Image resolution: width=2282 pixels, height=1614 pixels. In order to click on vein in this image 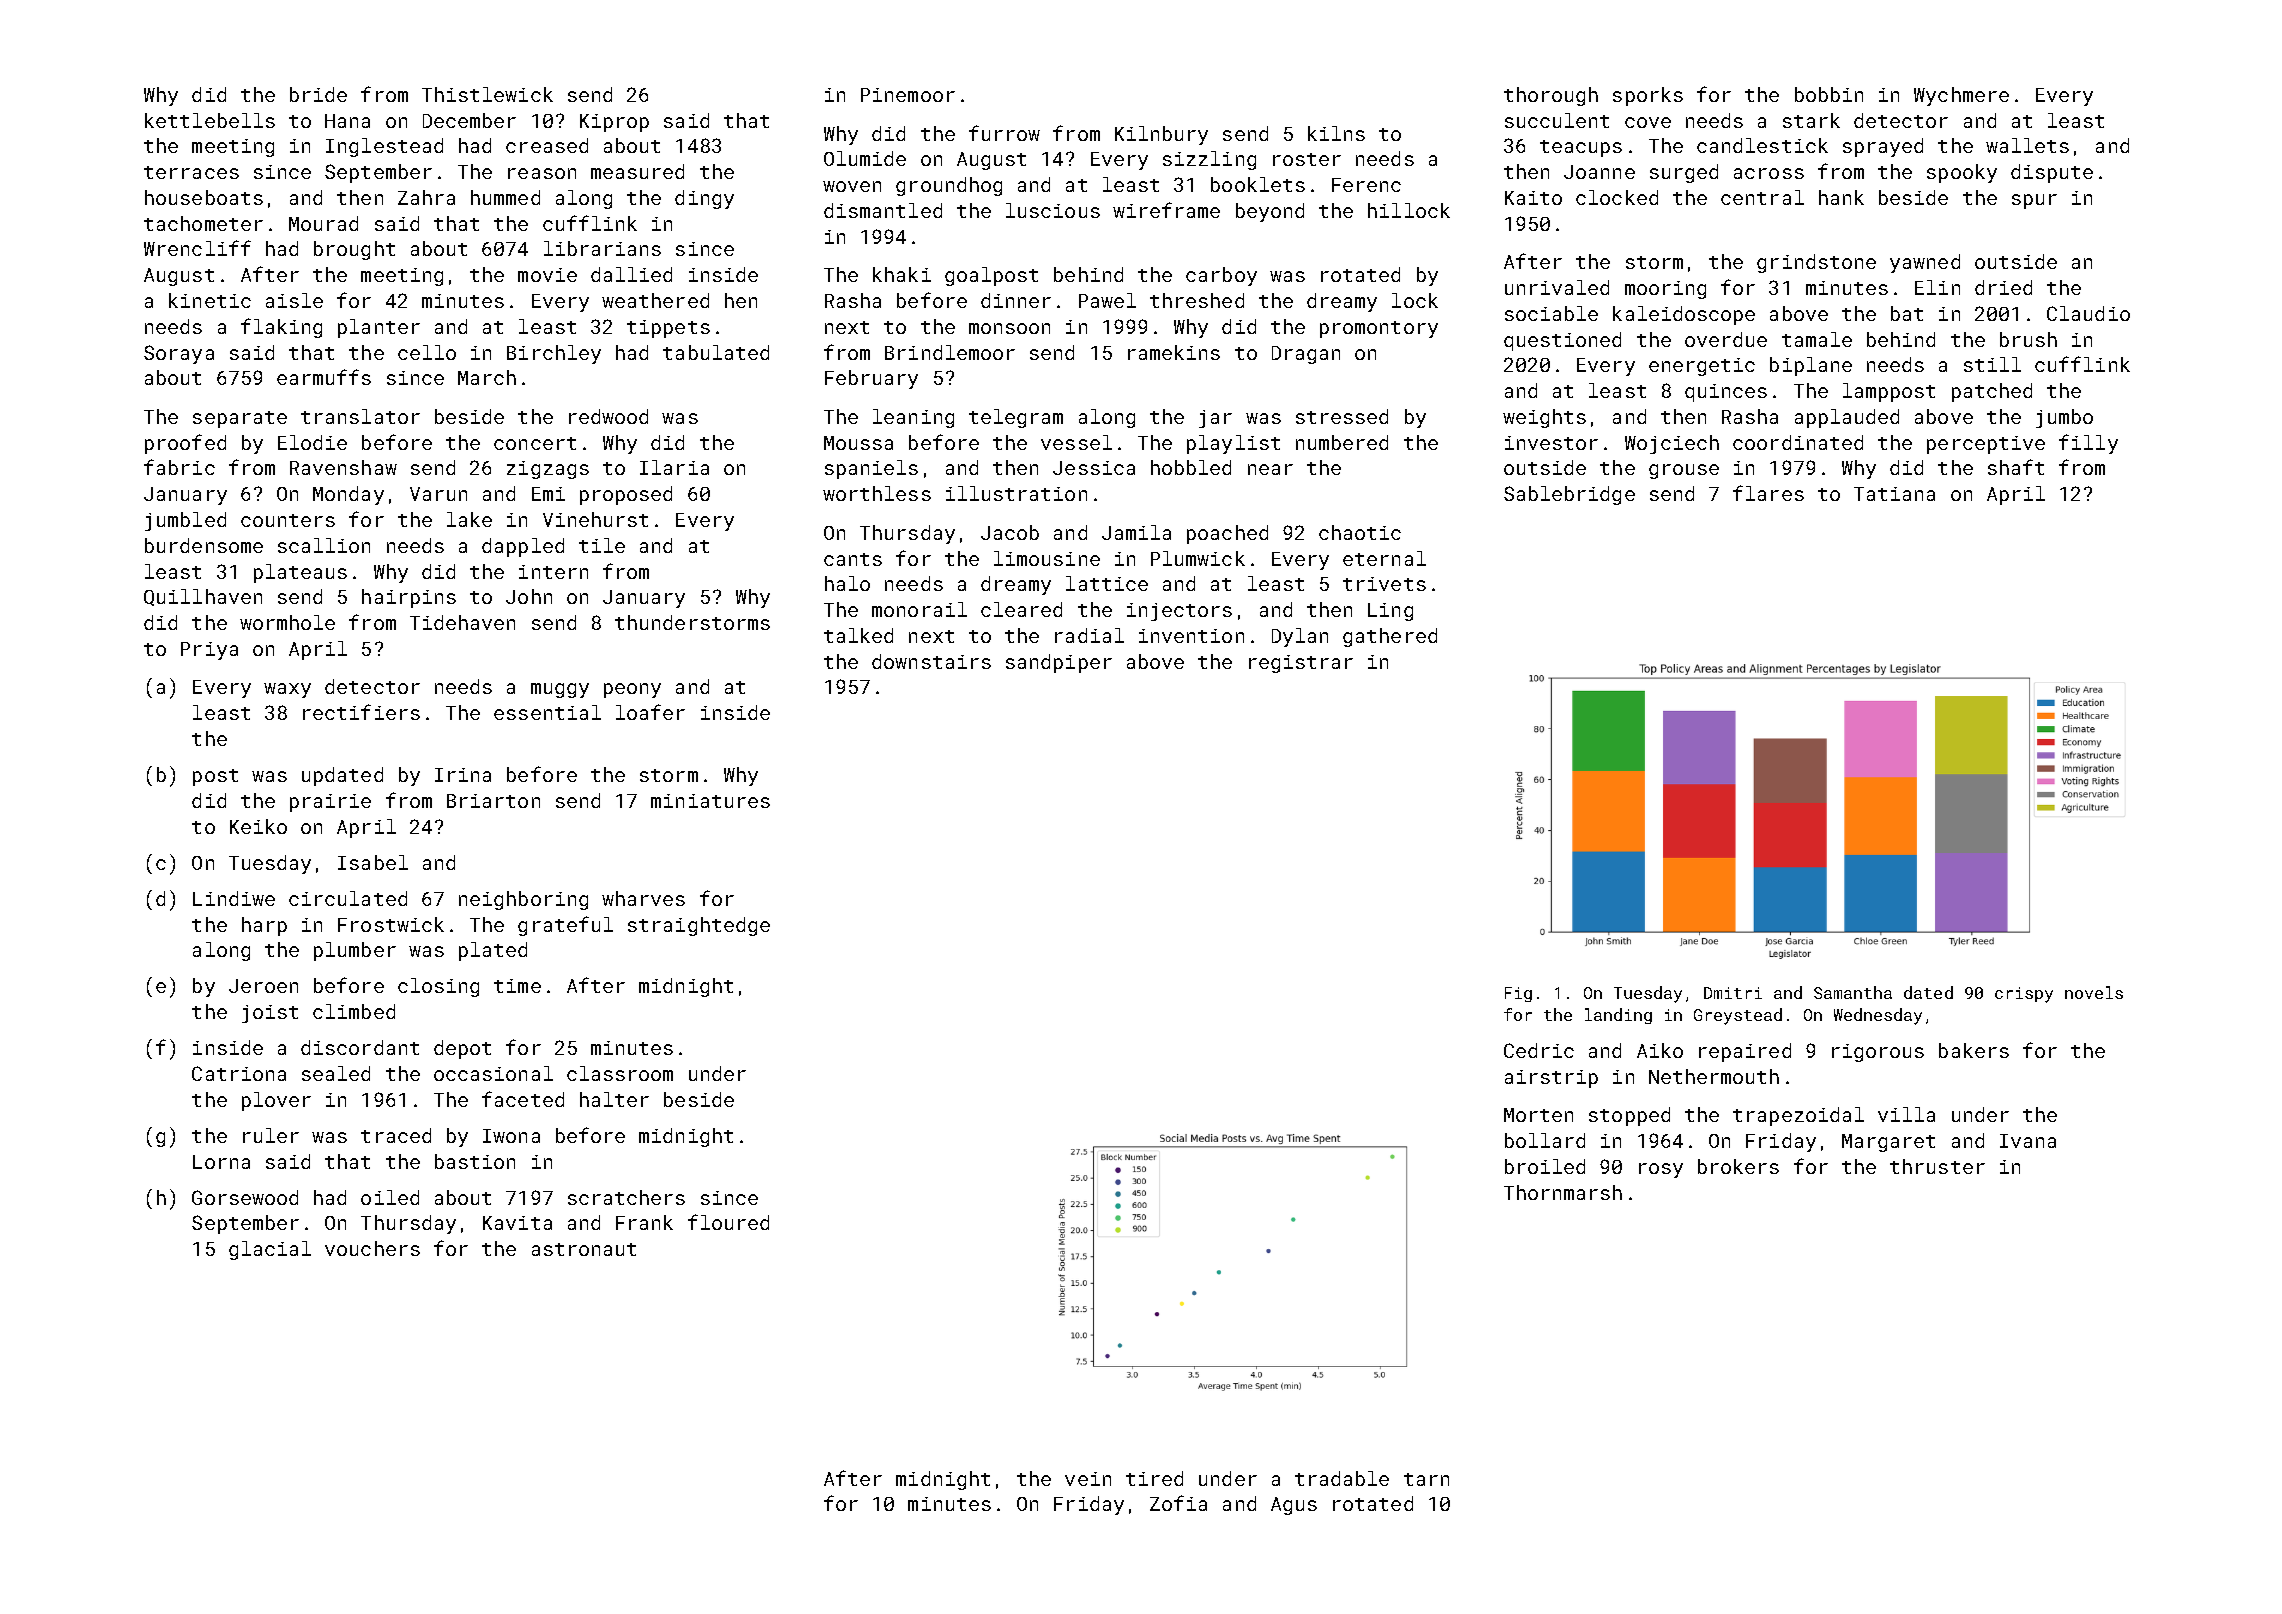, I will do `click(1088, 1479)`.
